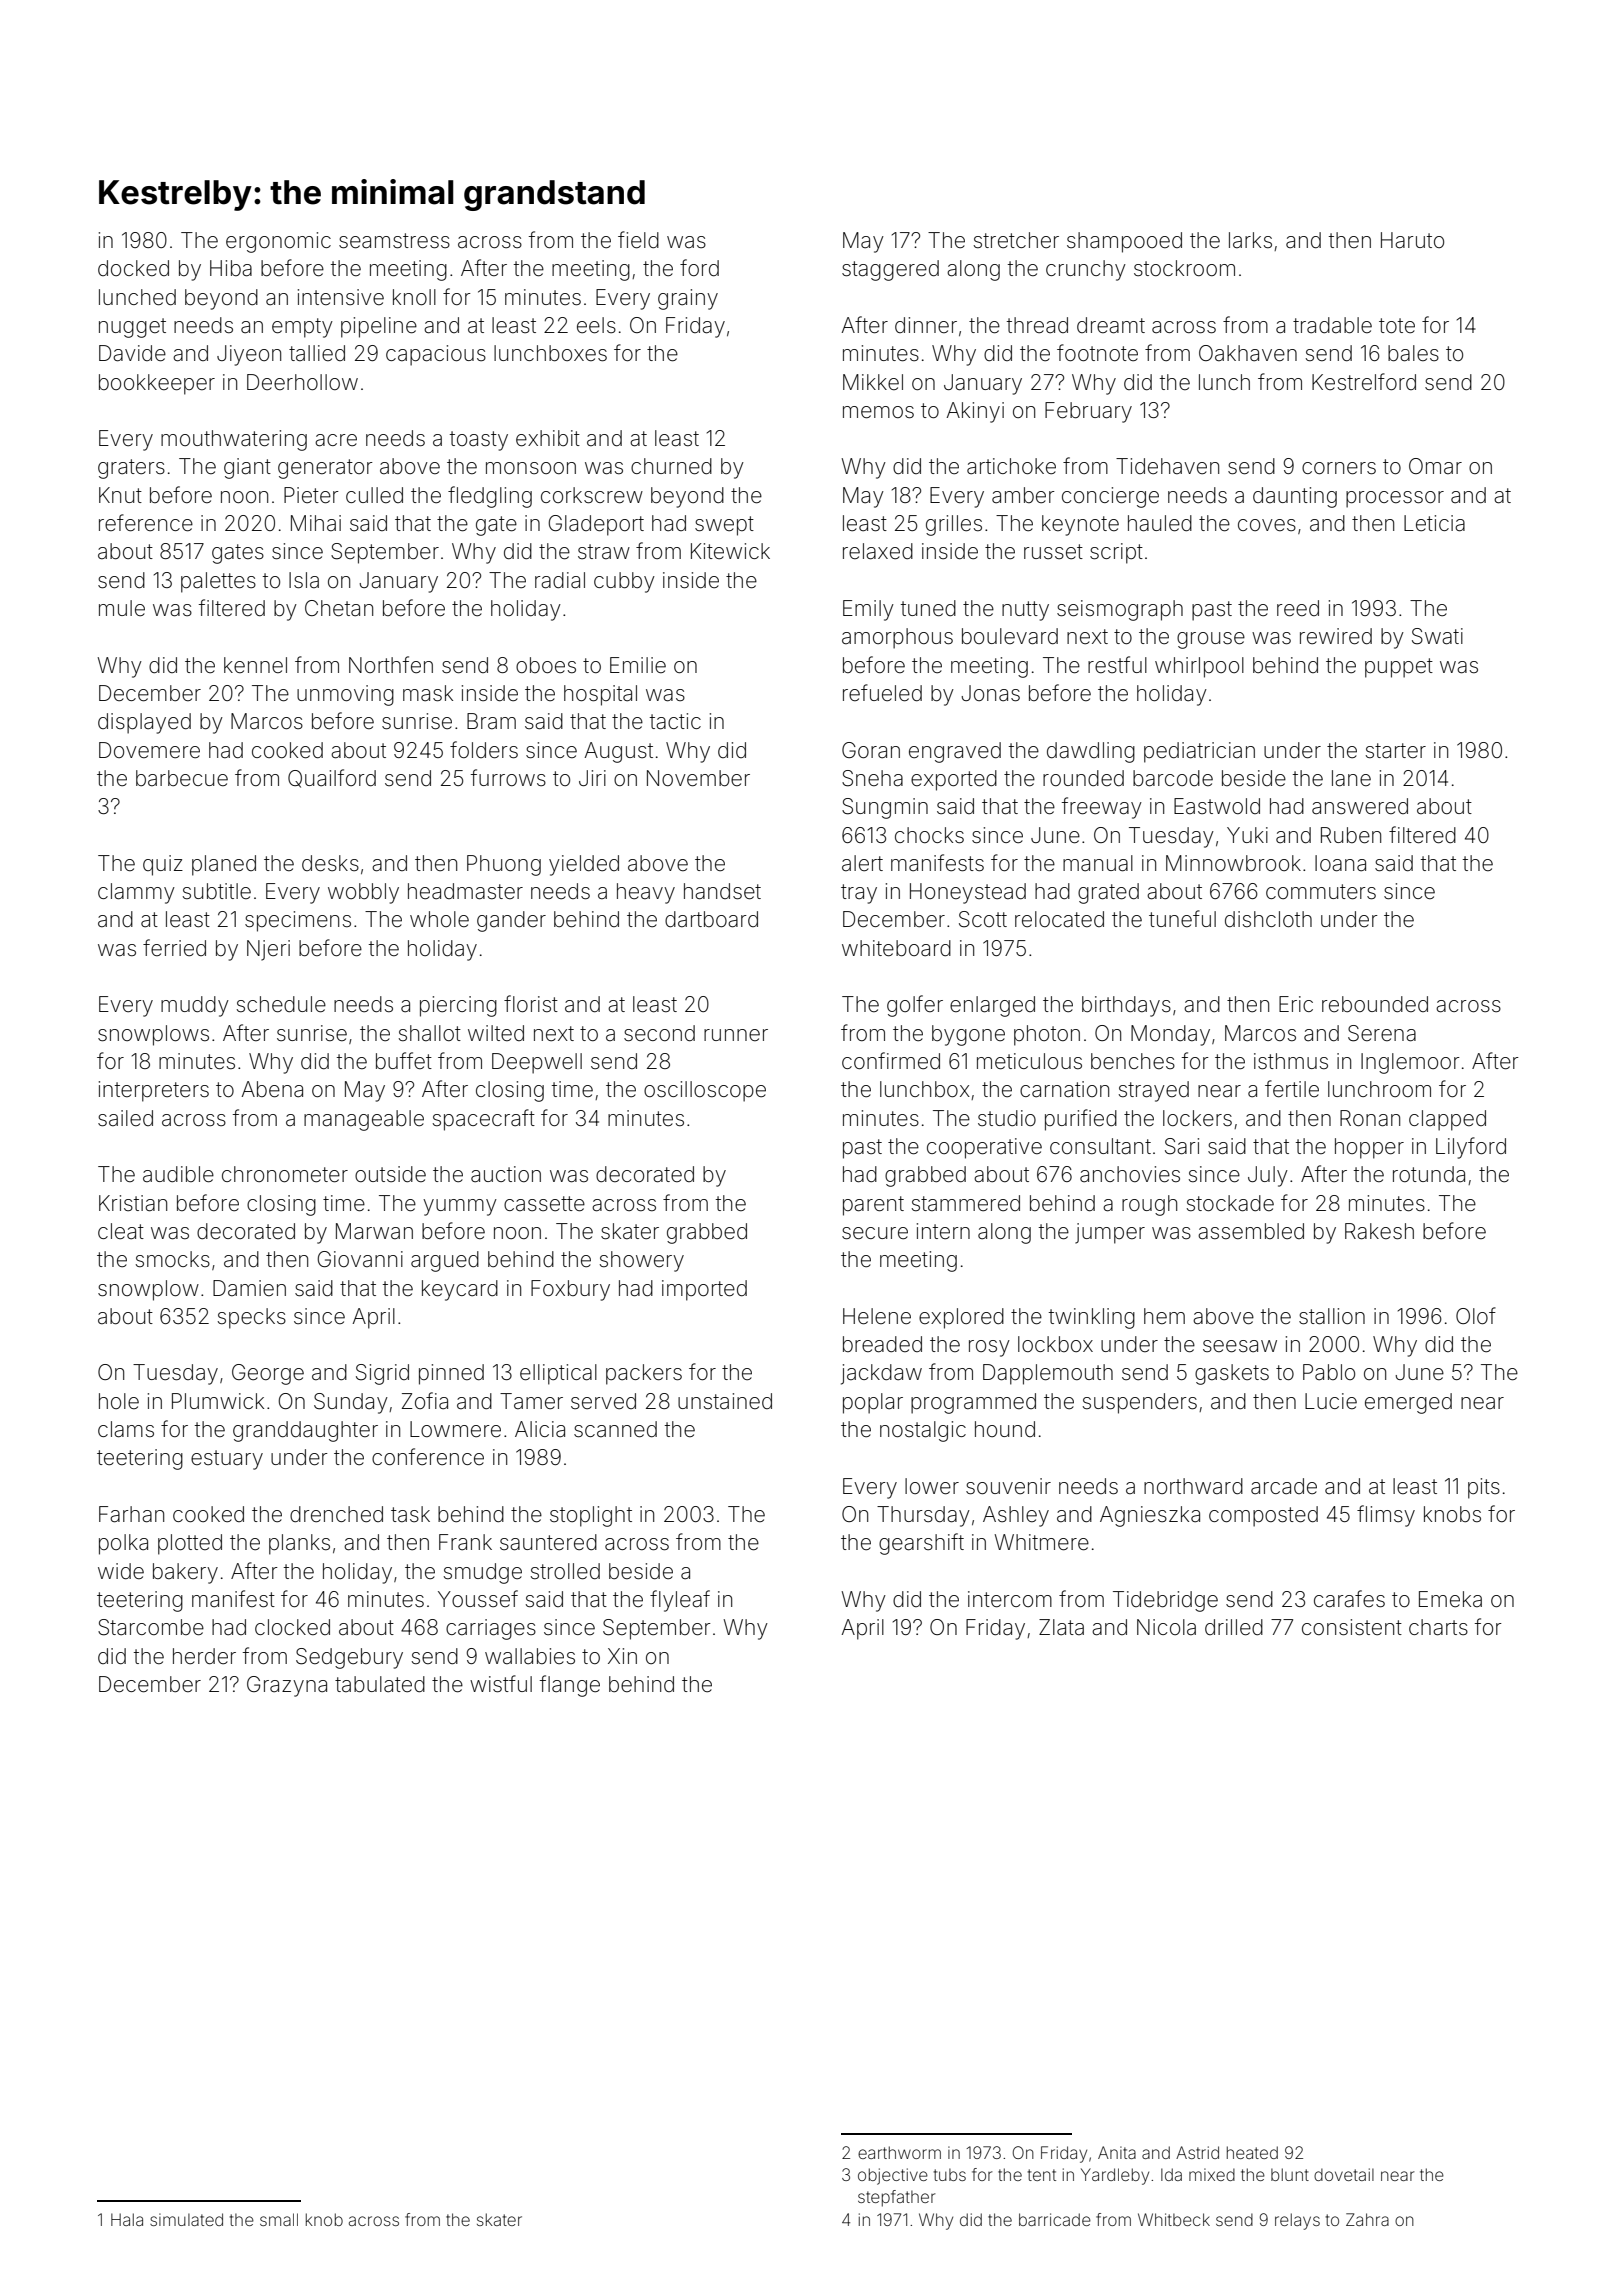 This screenshot has width=1620, height=2292. Describe the element at coordinates (1247, 835) in the screenshot. I see `Yuki` at that location.
